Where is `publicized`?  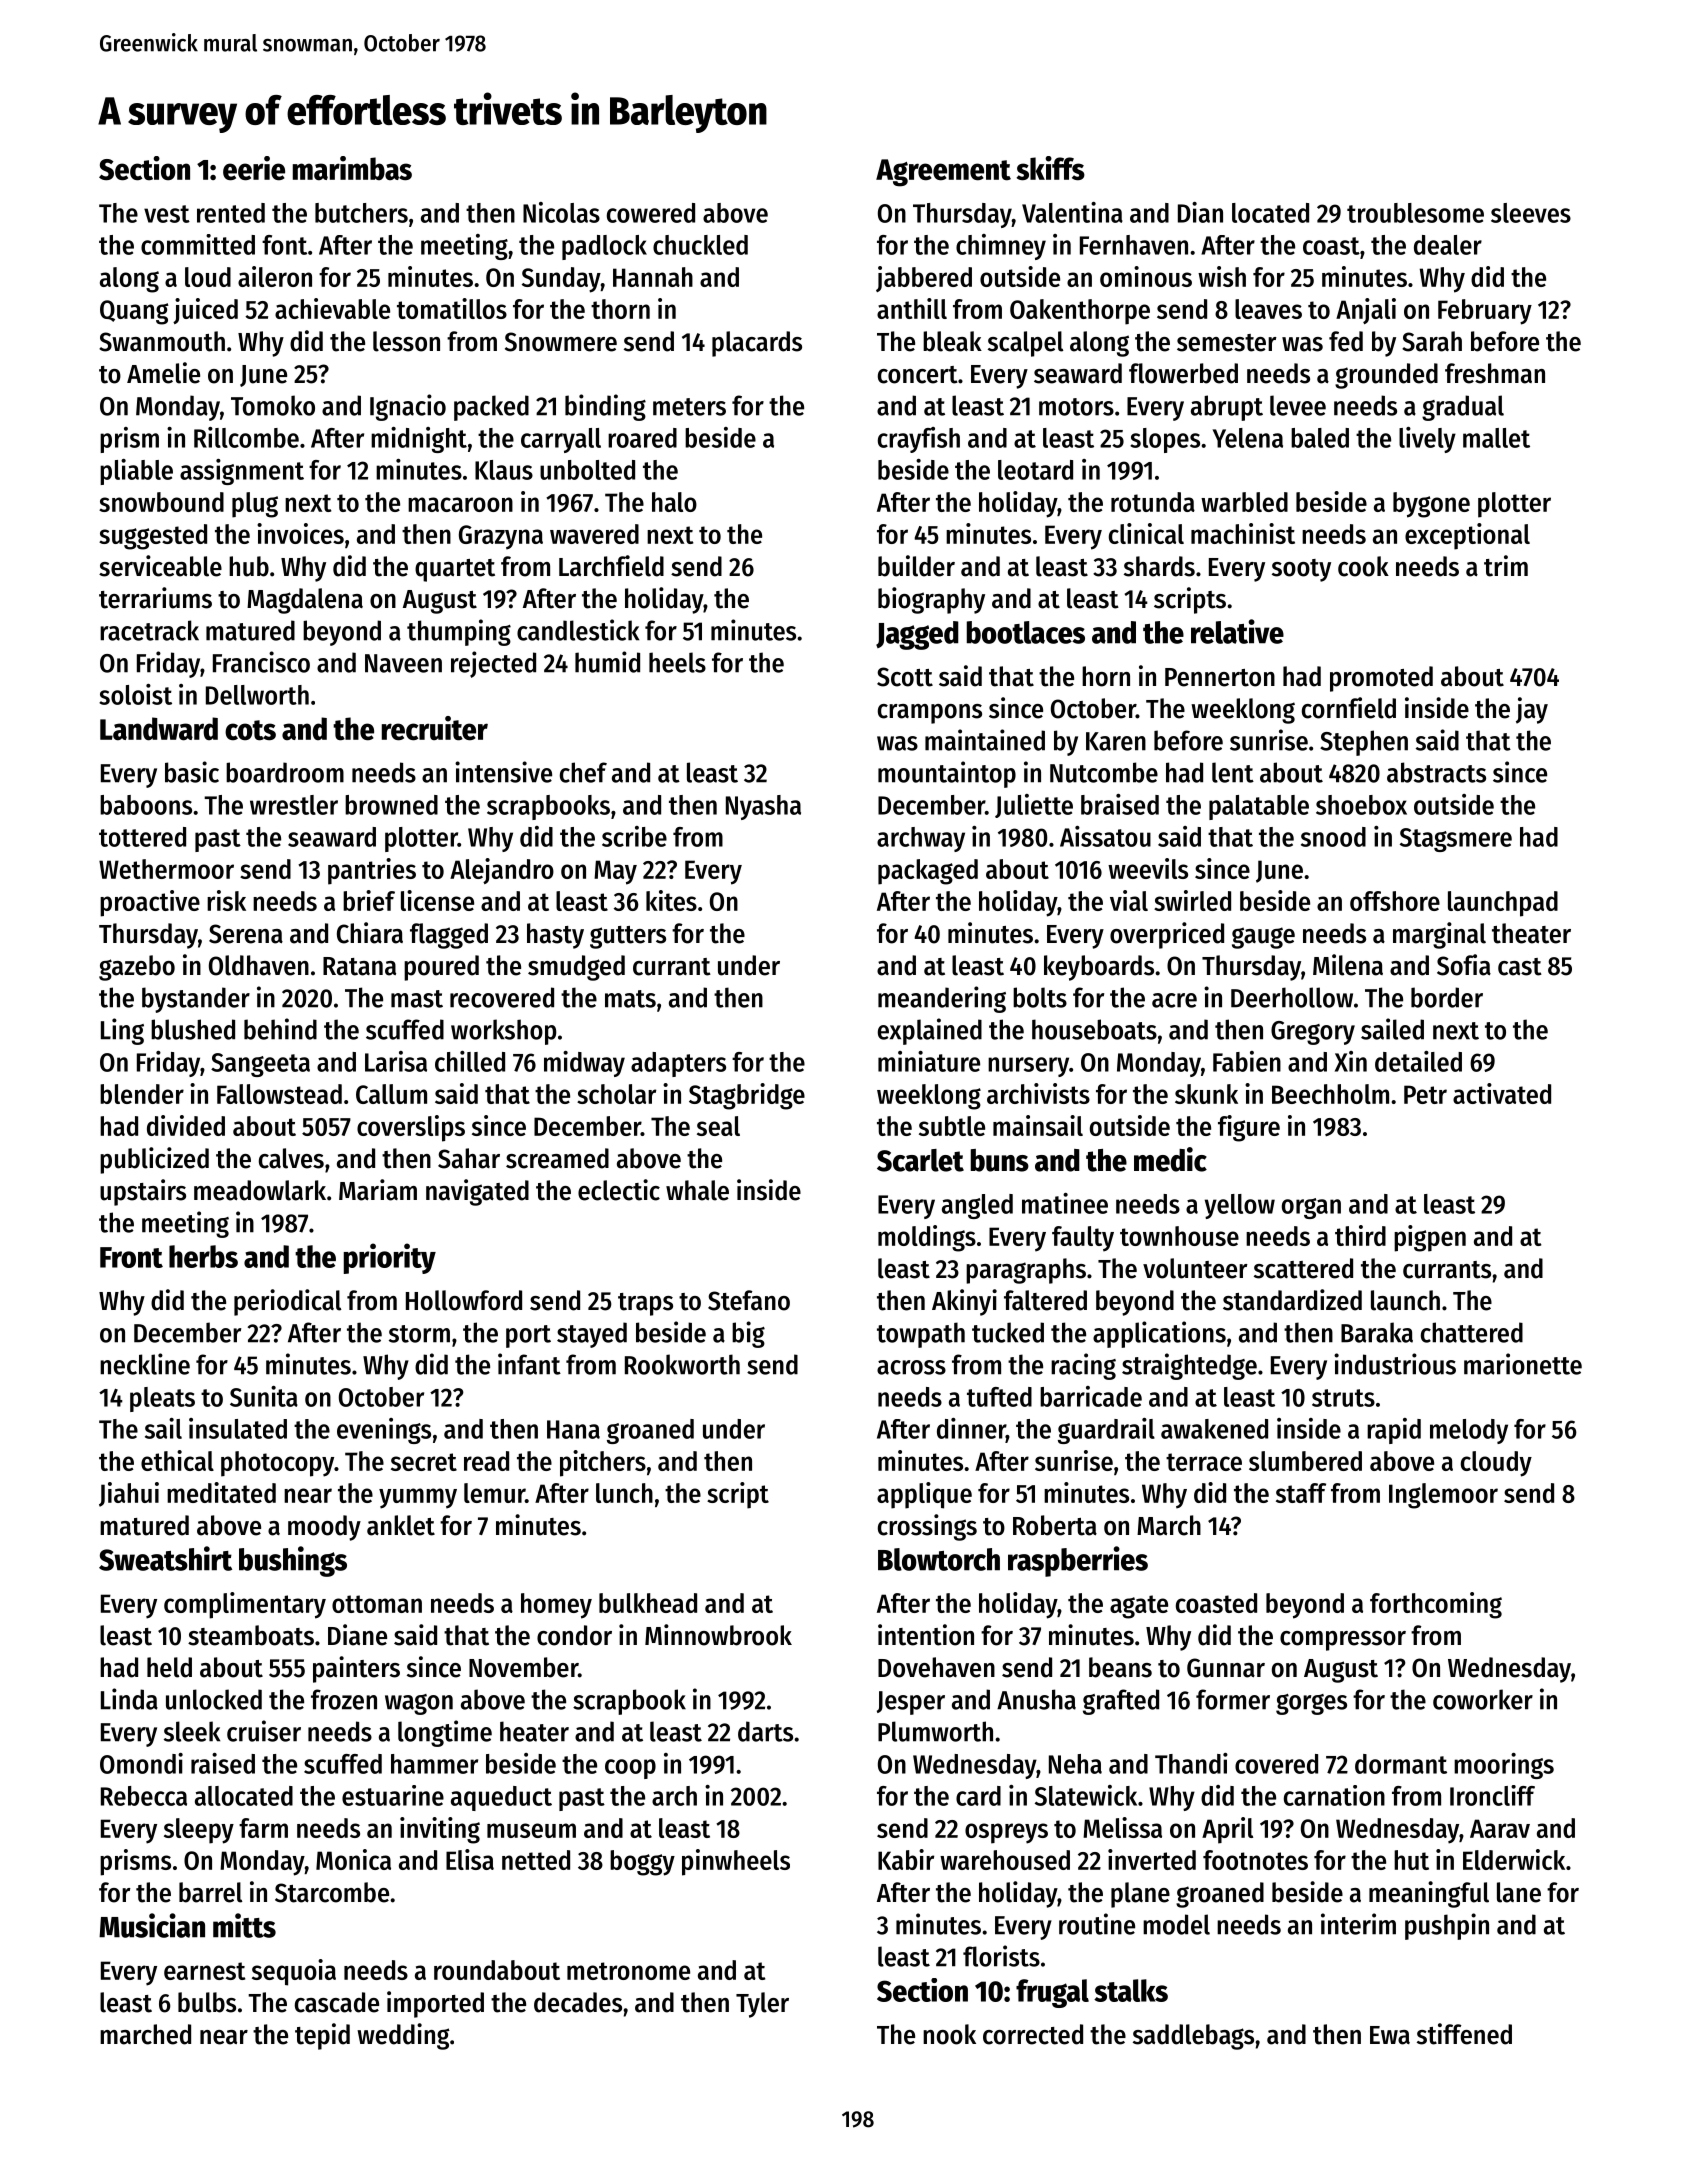
publicized is located at coordinates (154, 1160).
